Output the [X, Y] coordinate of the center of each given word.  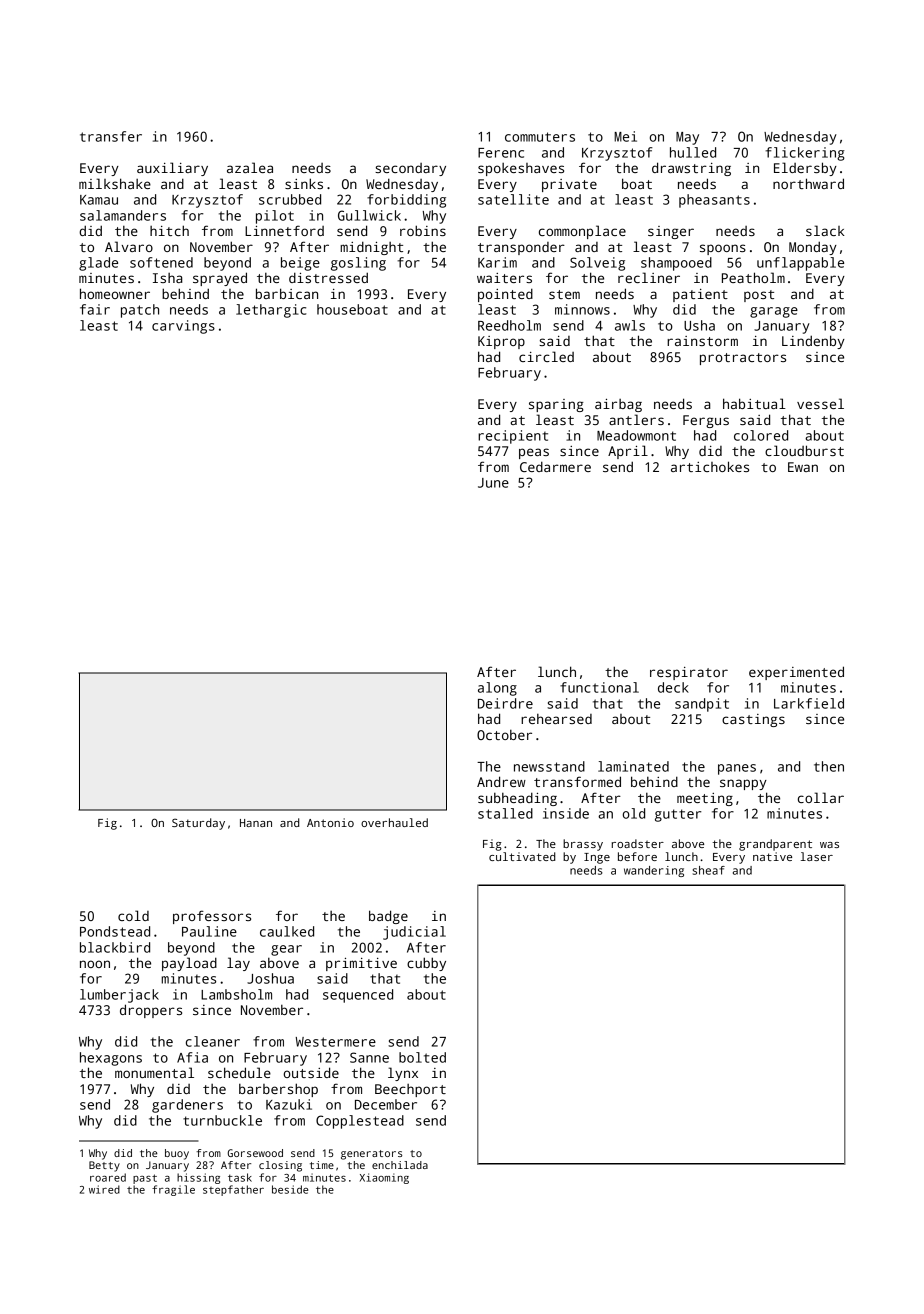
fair [95, 309]
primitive [361, 964]
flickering [805, 154]
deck [673, 687]
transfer [111, 136]
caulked [287, 931]
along [497, 689]
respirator [689, 673]
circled [546, 356]
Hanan [256, 823]
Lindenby [813, 342]
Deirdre [505, 703]
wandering [654, 871]
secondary [410, 169]
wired [104, 1189]
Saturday [198, 824]
